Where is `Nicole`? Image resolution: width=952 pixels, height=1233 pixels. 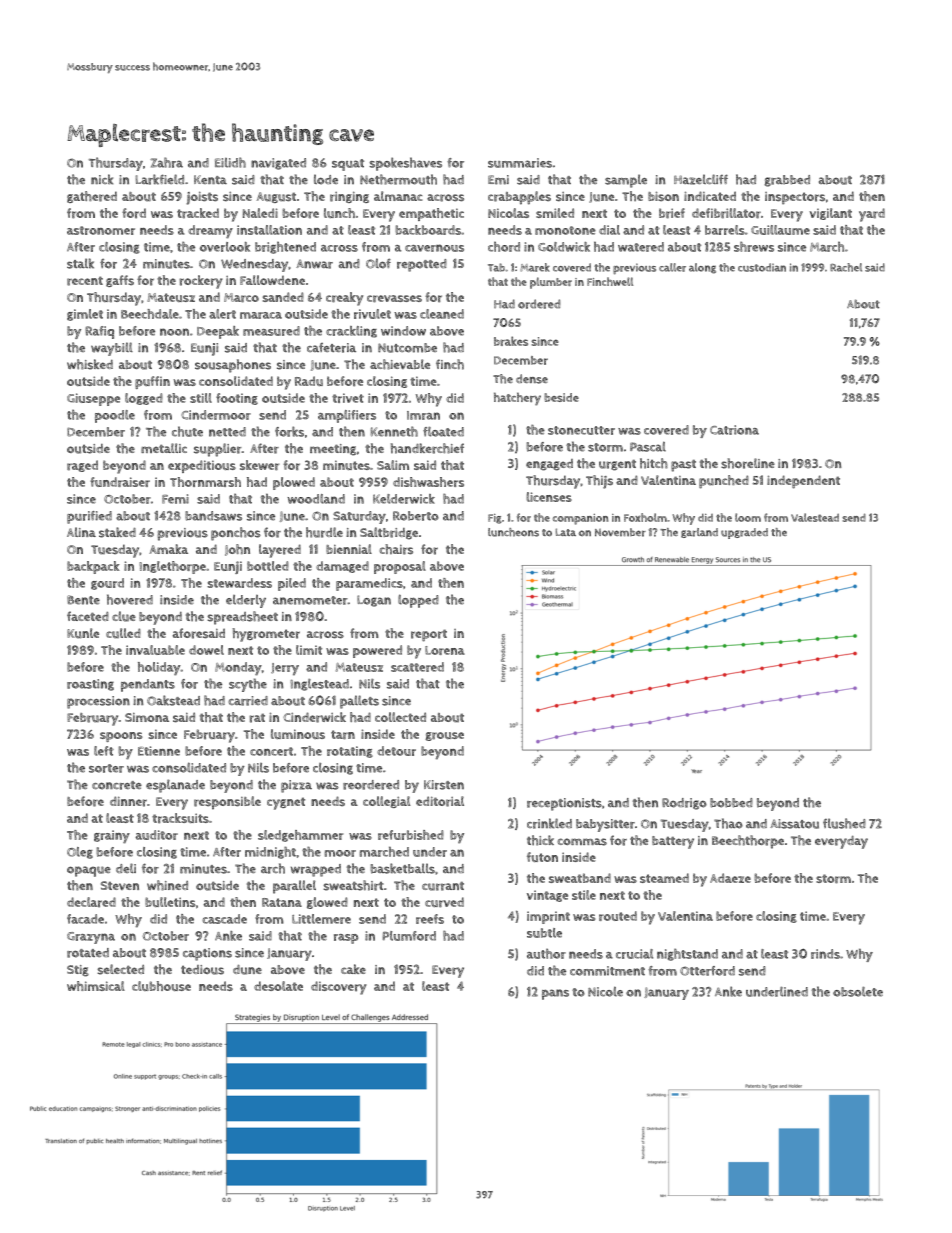 Nicole is located at coordinates (605, 991).
